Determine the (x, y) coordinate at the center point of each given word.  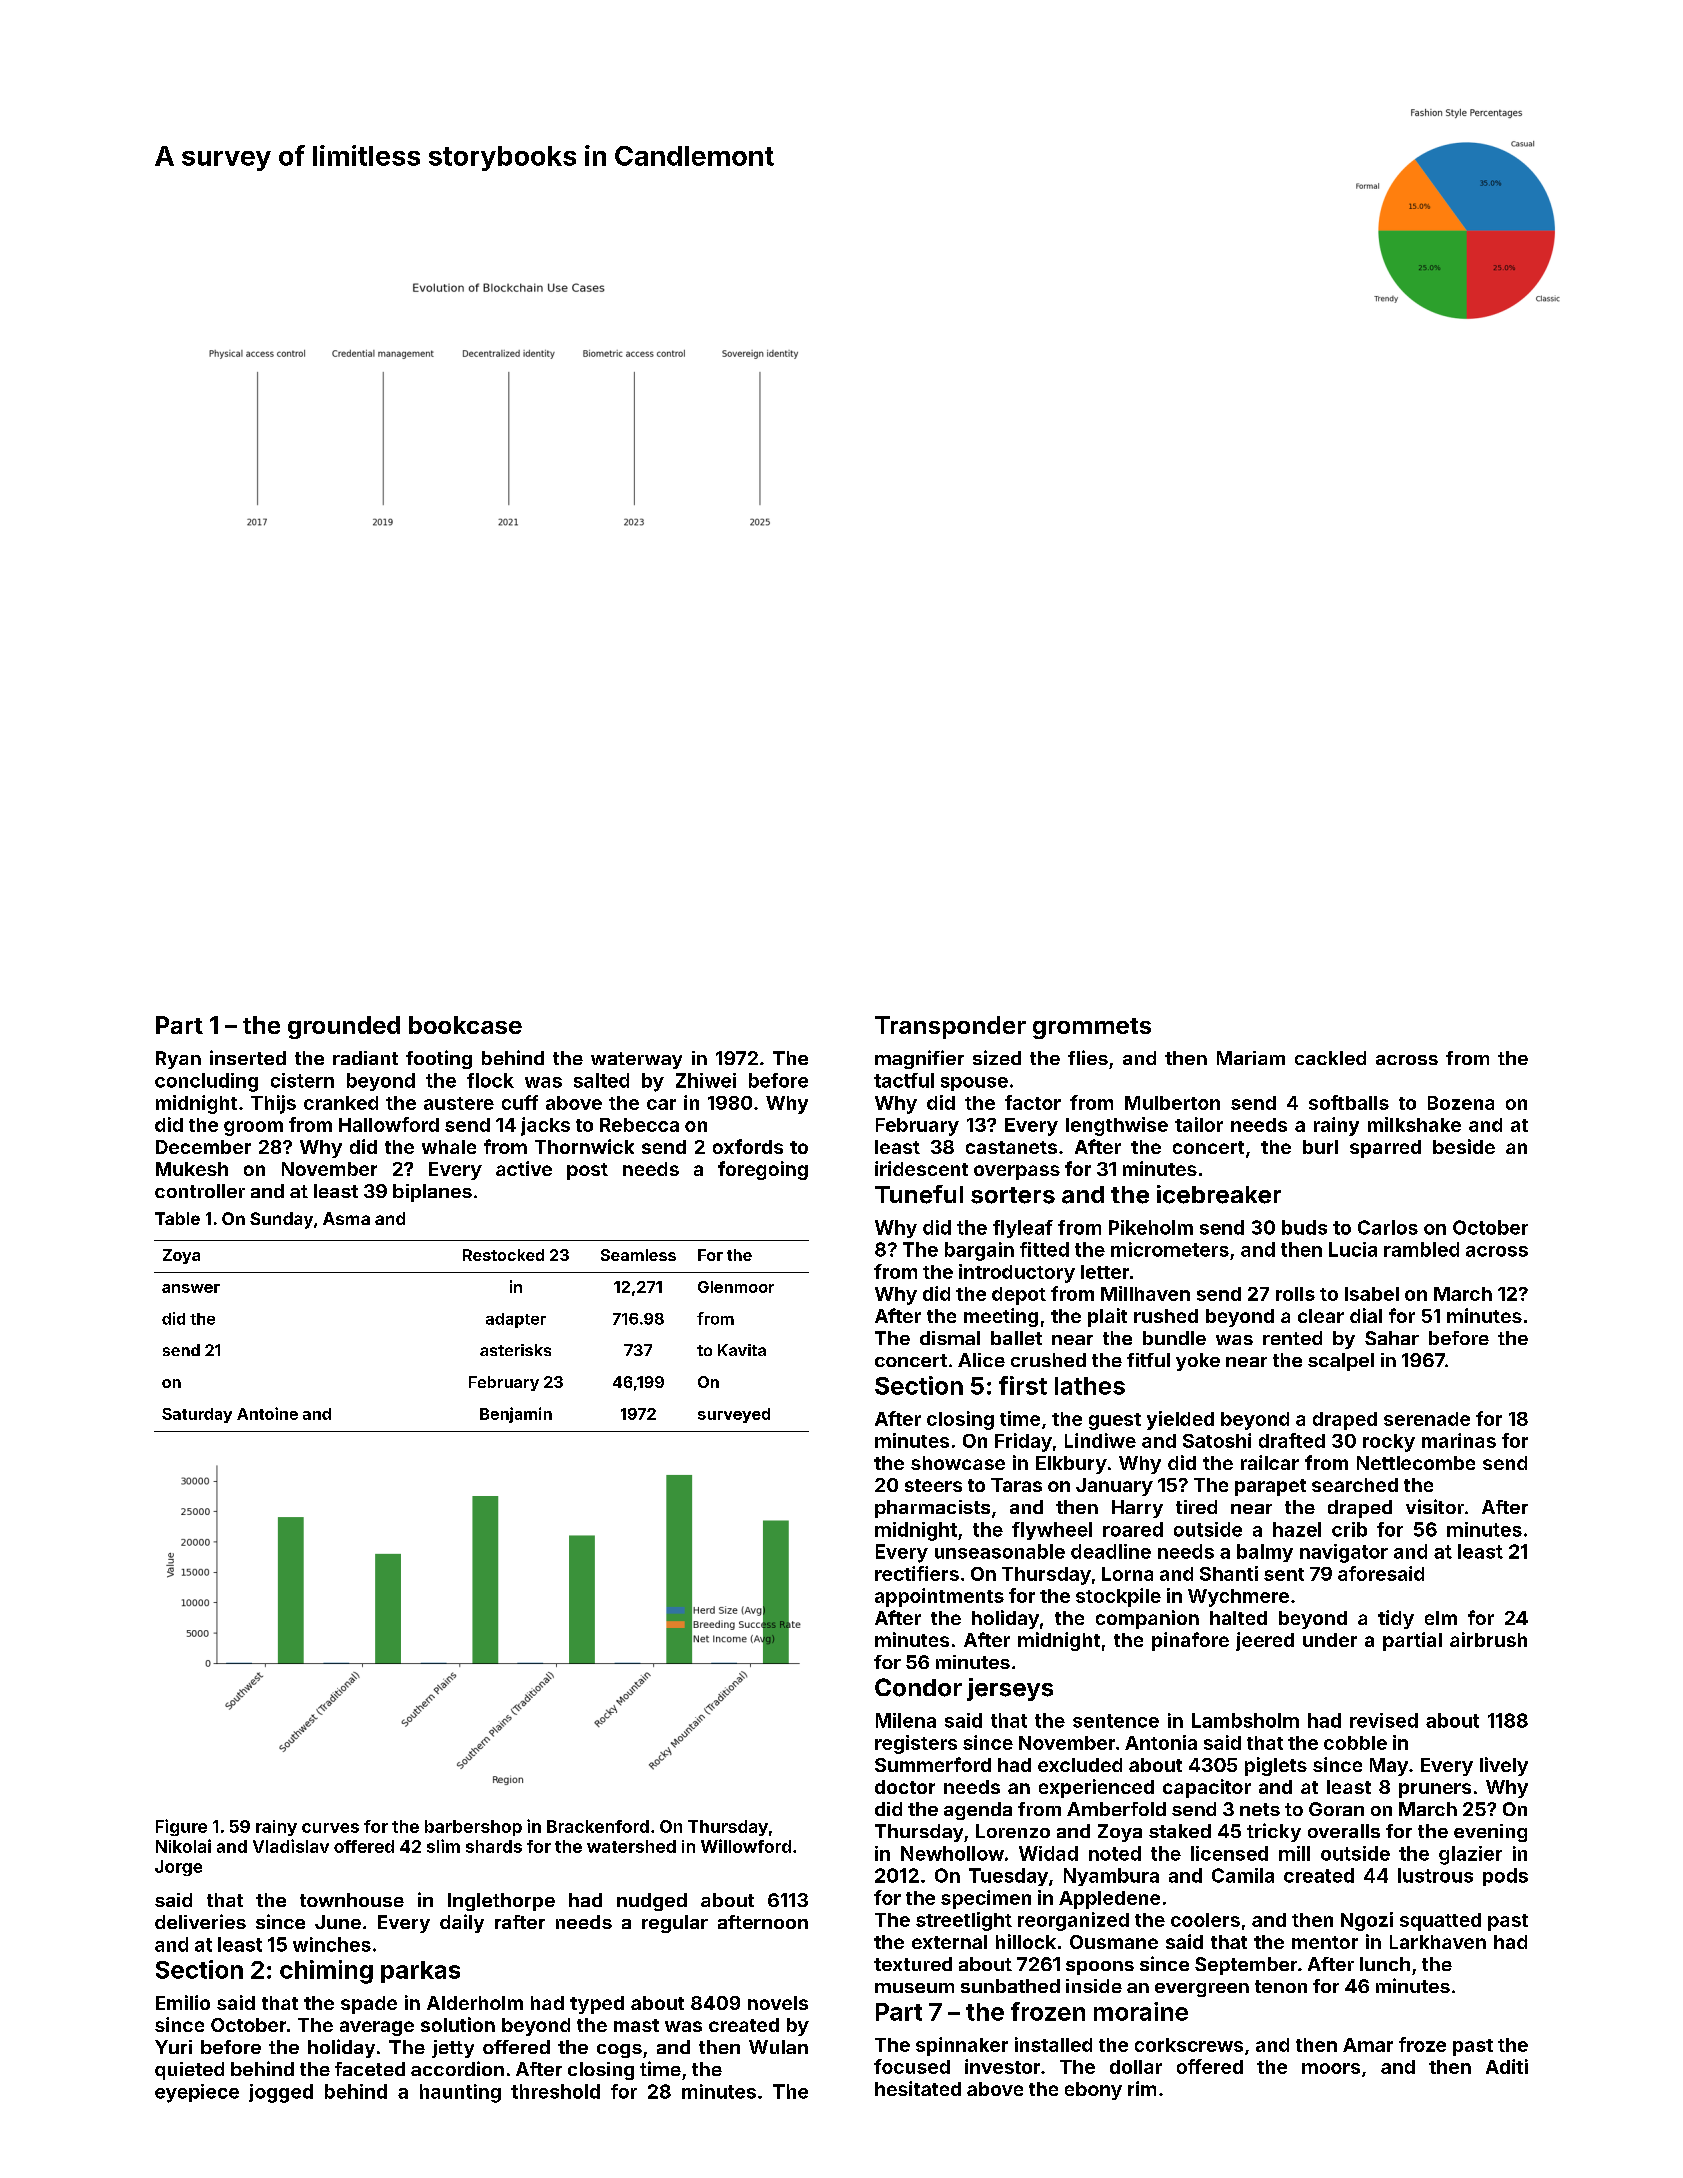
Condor (918, 1687)
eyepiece (197, 2093)
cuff (520, 1102)
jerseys (1010, 1689)
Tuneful (919, 1194)
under (1330, 1640)
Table (177, 1218)
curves (330, 1828)
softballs (1349, 1102)
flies (1088, 1057)
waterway (636, 1060)
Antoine (267, 1413)
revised (1384, 1720)
